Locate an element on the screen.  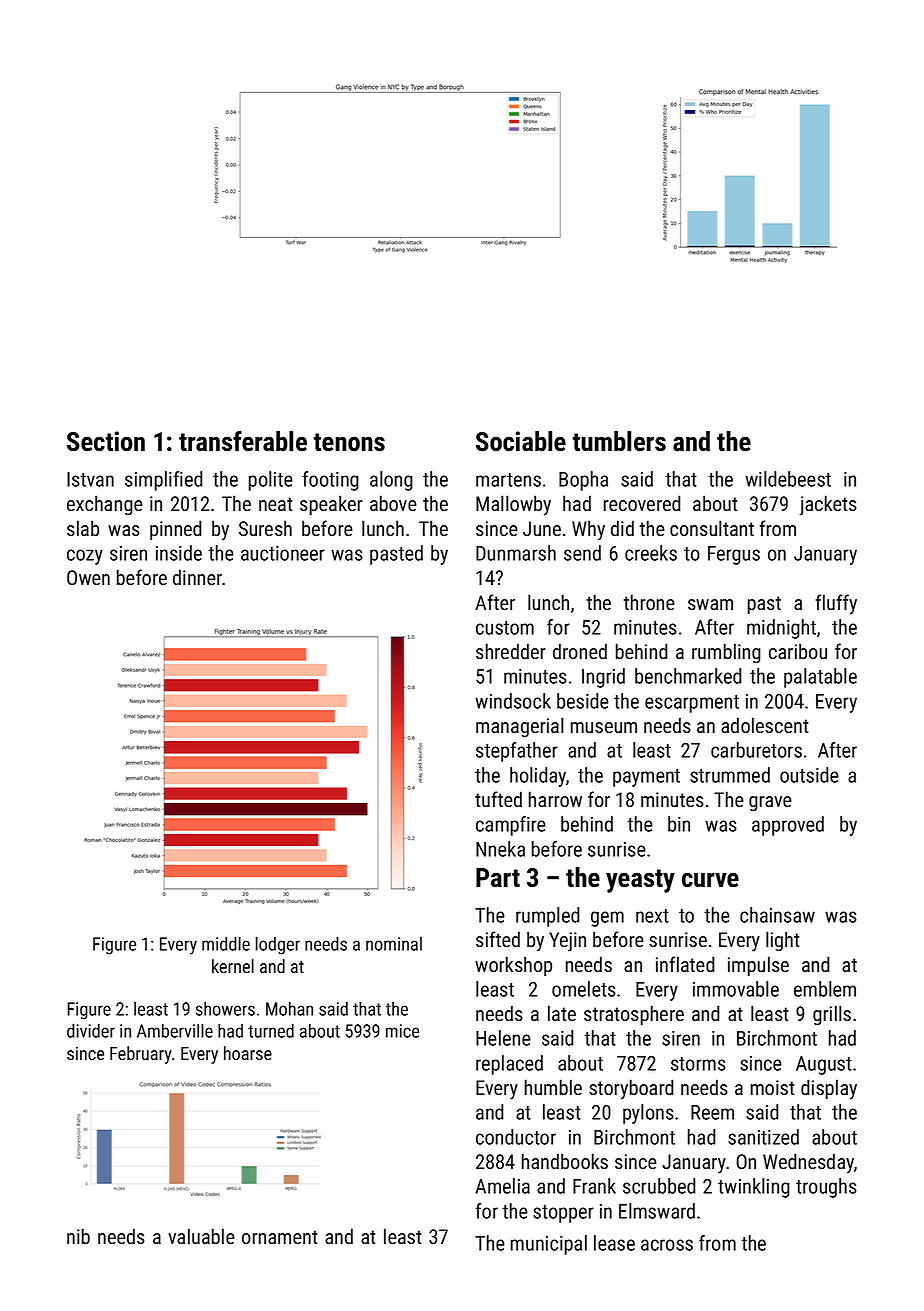
send is located at coordinates (582, 553).
